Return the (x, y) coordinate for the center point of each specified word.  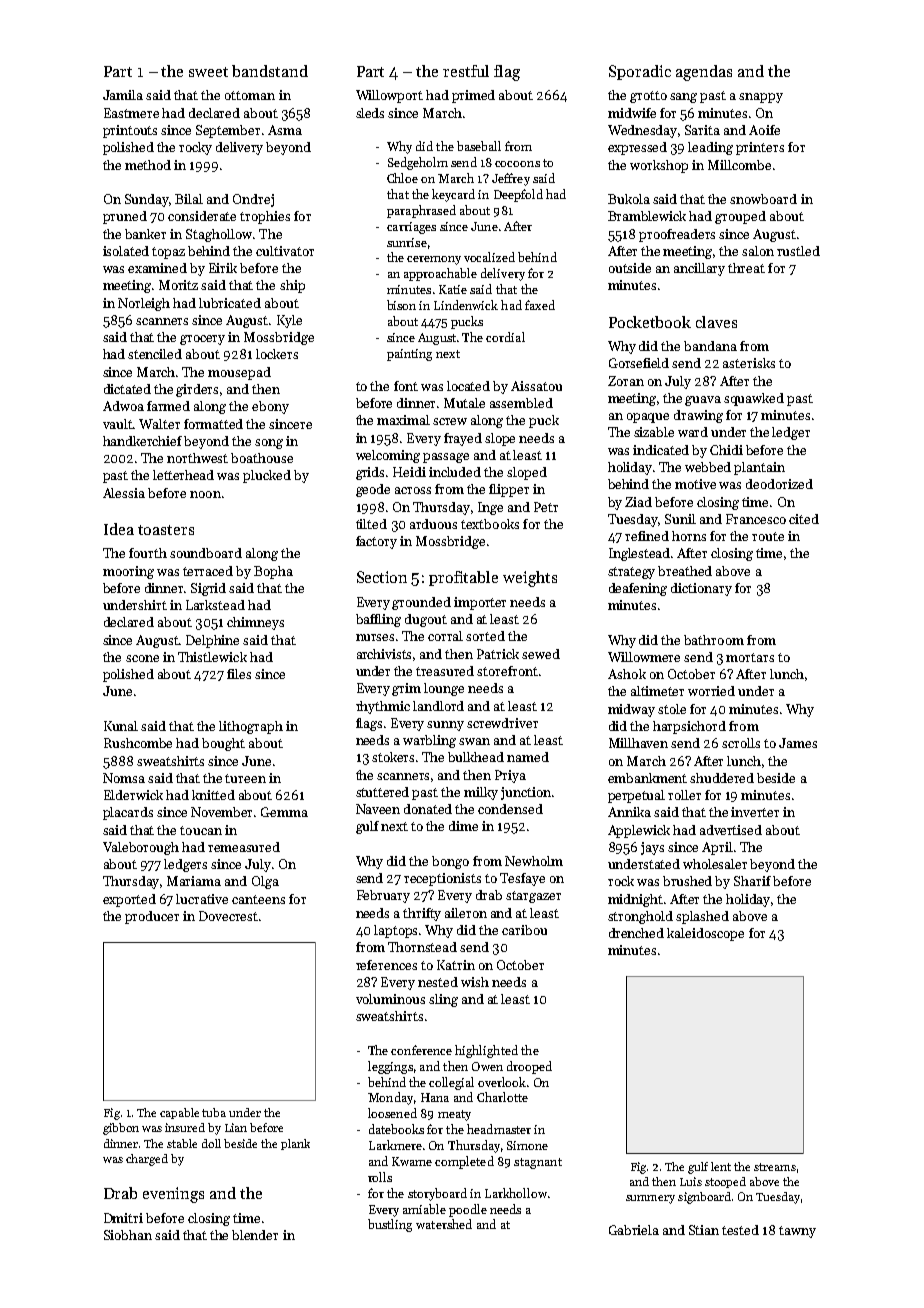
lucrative (202, 899)
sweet (208, 72)
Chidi (726, 450)
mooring (128, 572)
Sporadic (640, 72)
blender (255, 1235)
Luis (691, 1181)
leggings (390, 1067)
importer (480, 603)
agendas (704, 73)
